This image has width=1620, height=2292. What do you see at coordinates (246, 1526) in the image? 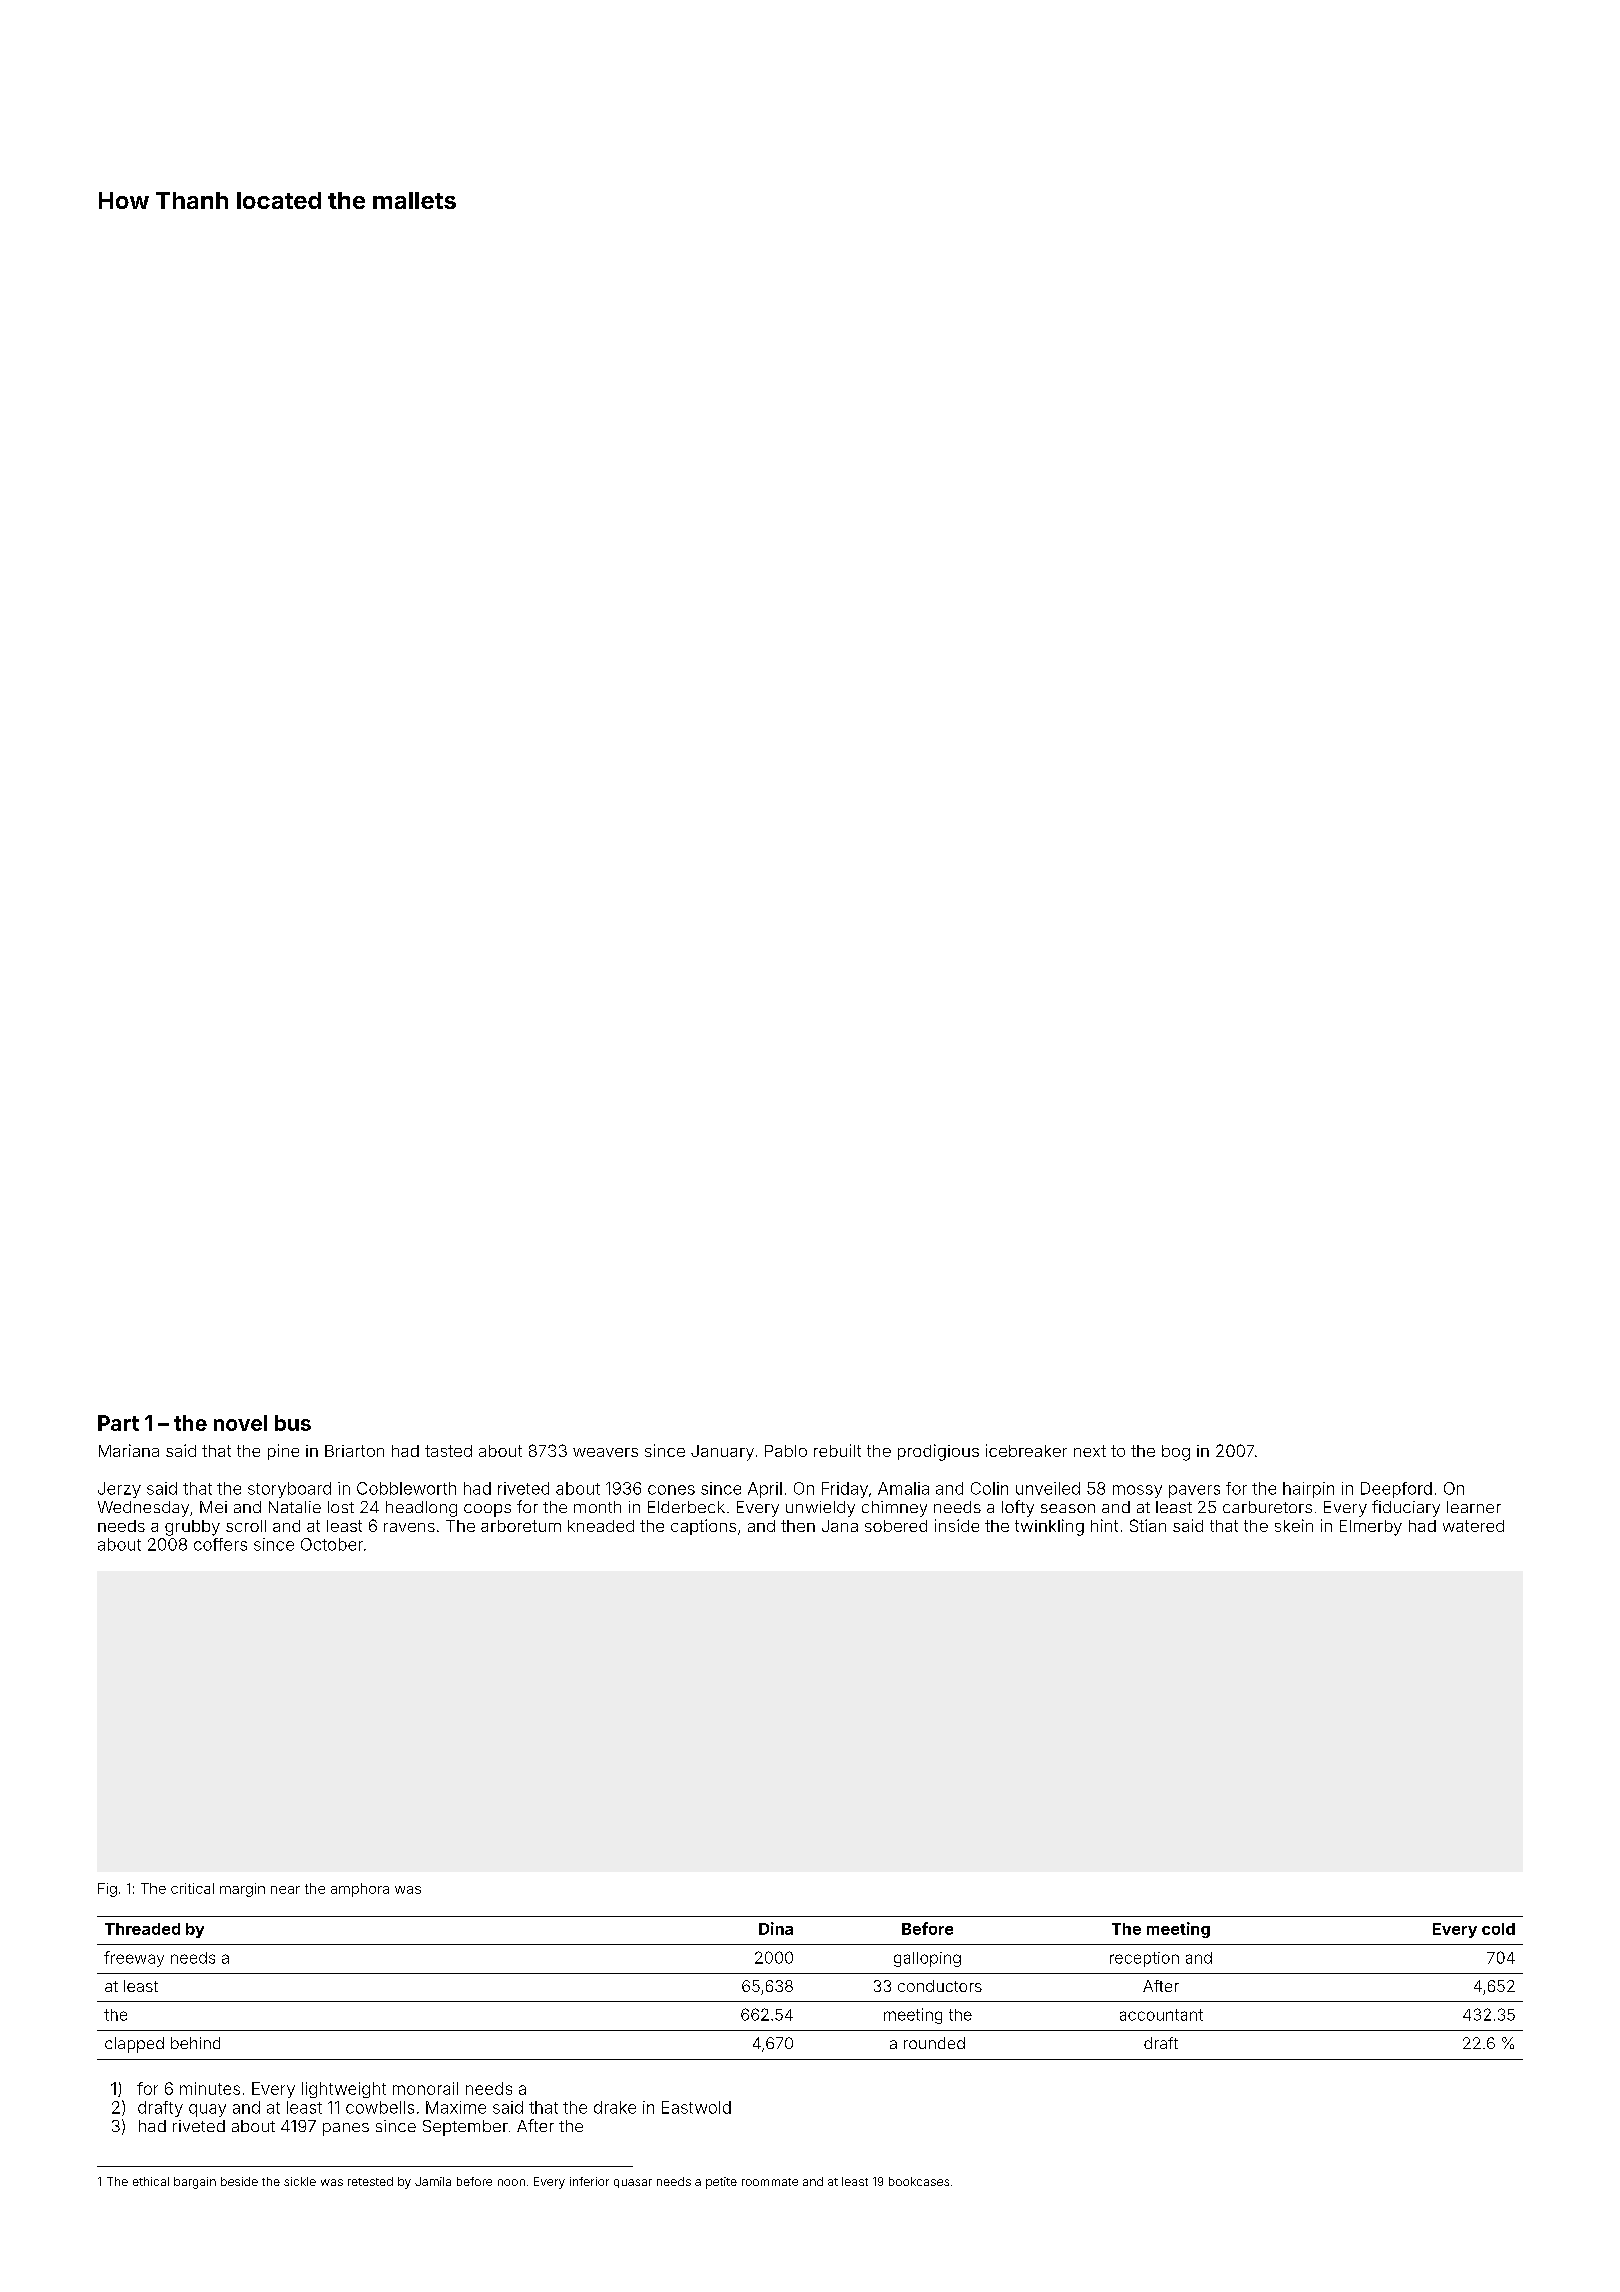
I see `scroll` at bounding box center [246, 1526].
